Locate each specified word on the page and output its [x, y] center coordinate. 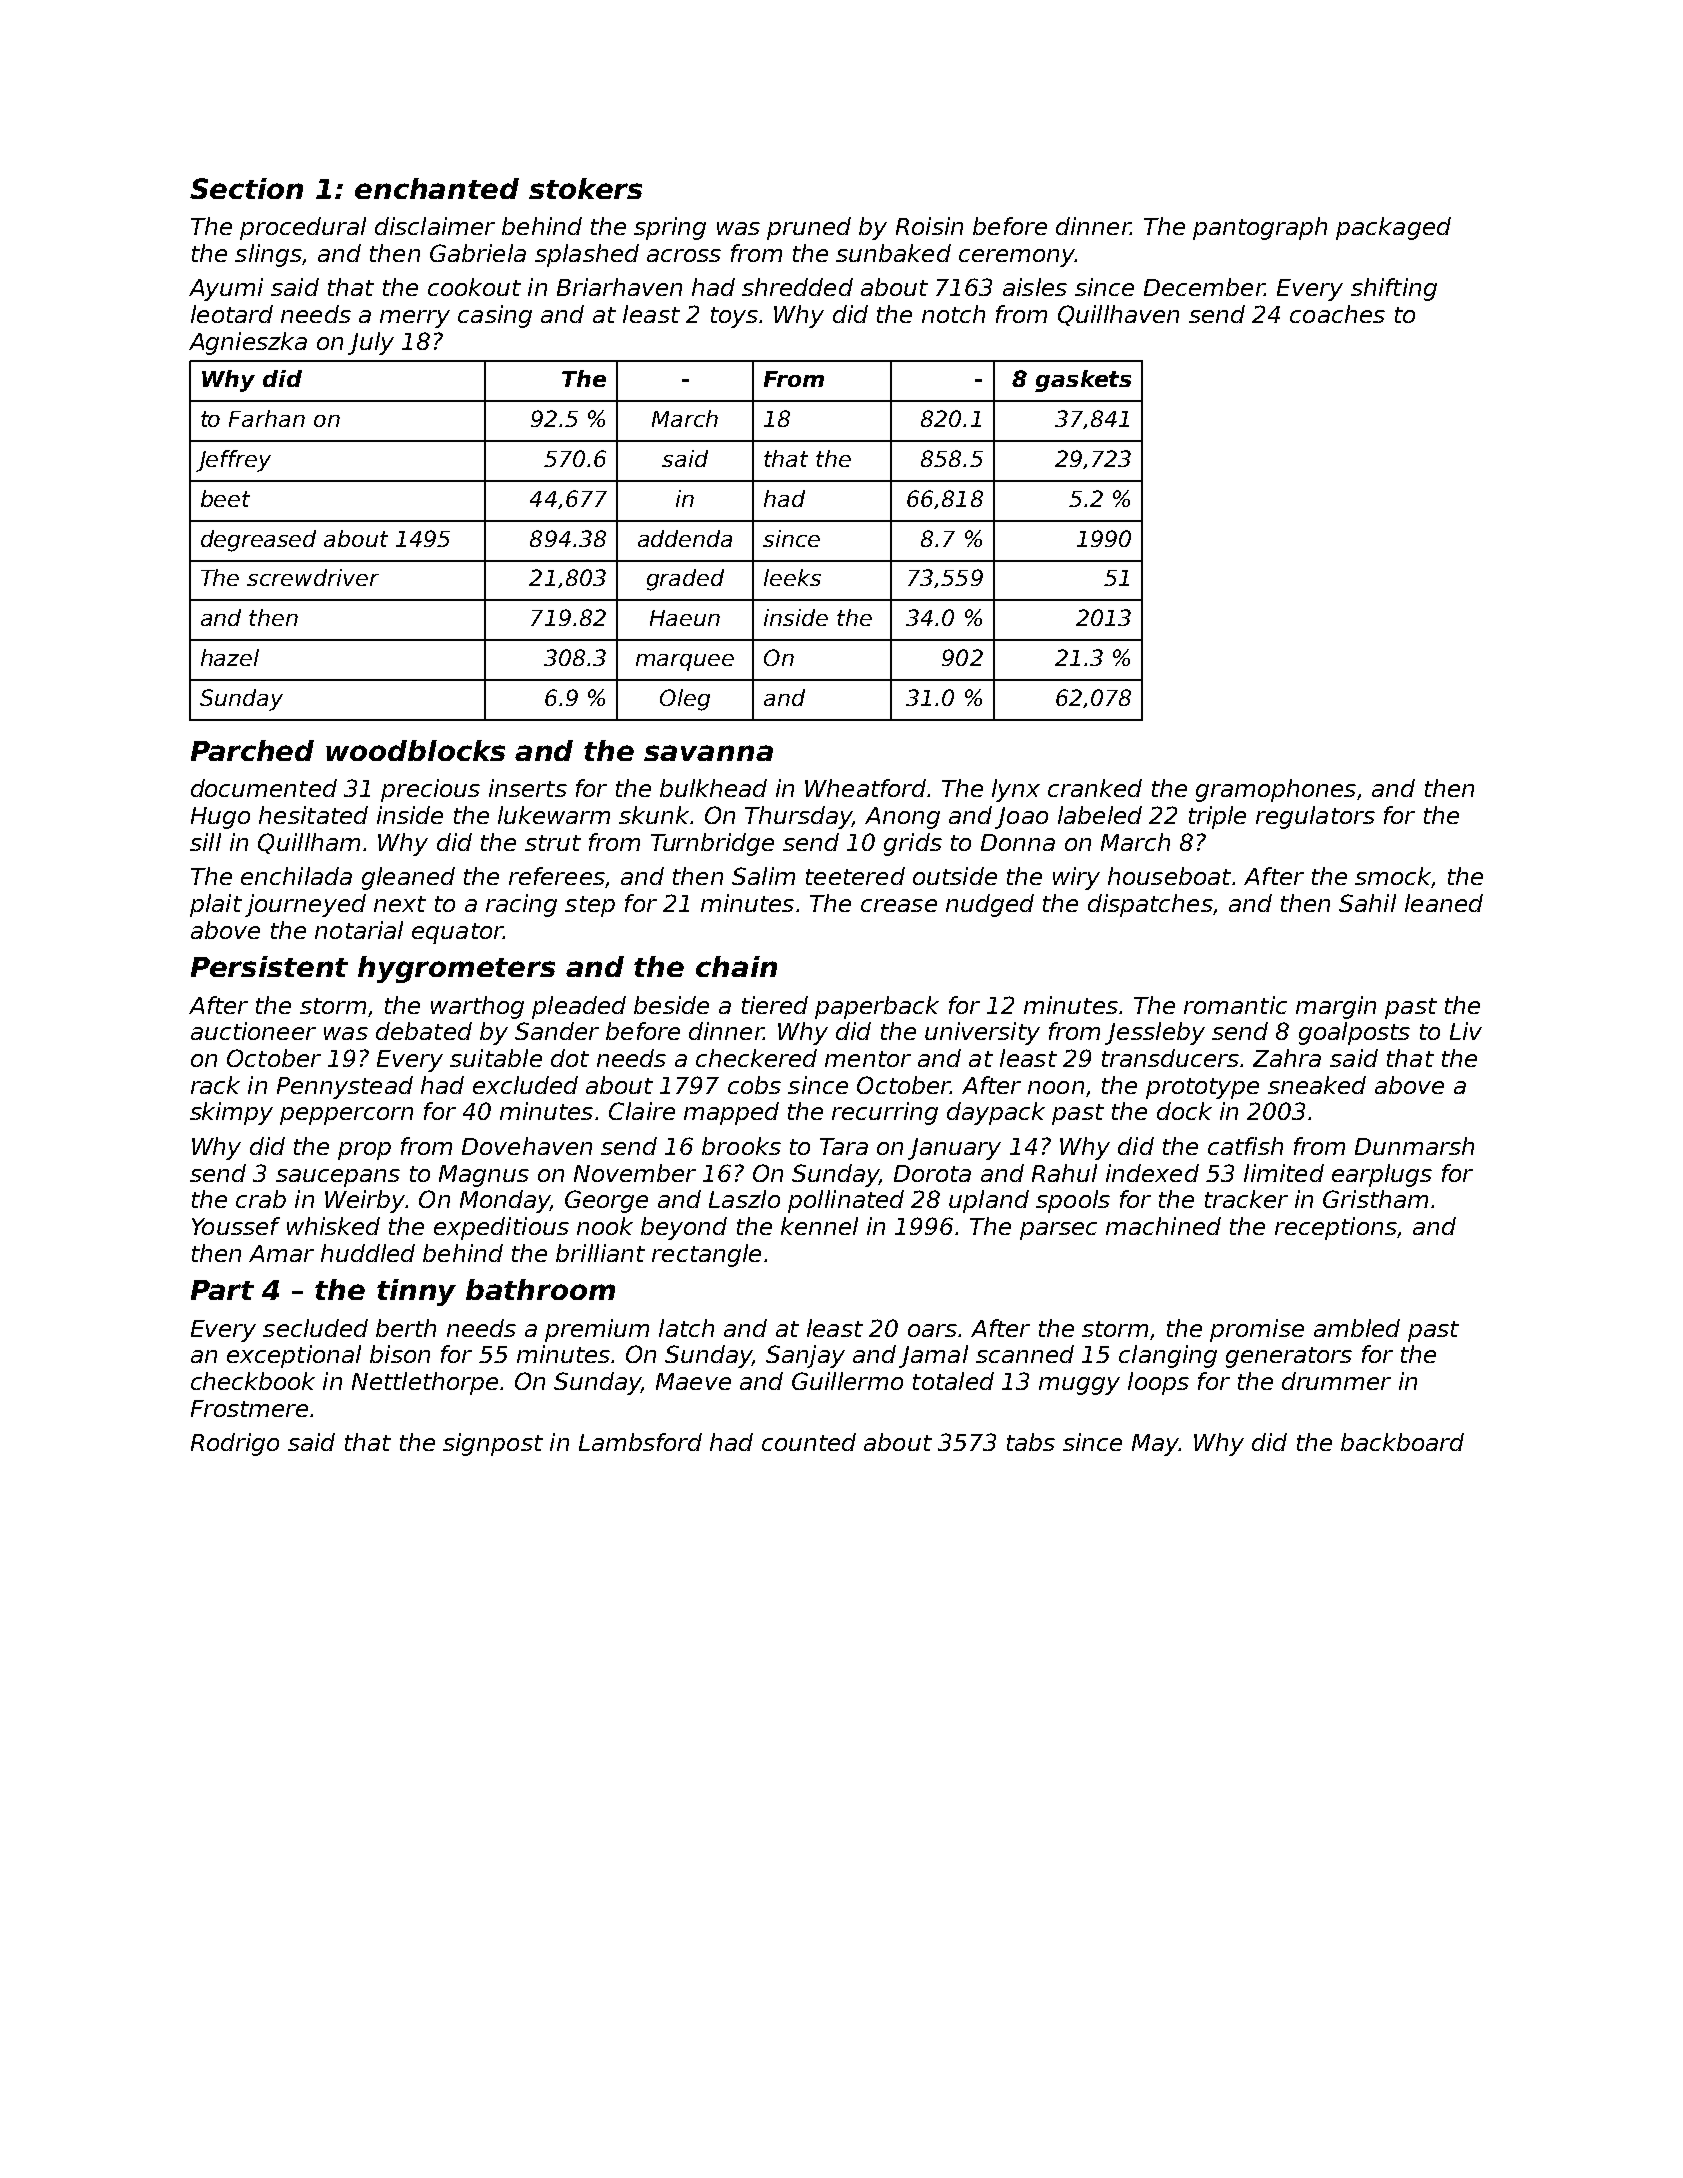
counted [809, 1442]
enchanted [437, 188]
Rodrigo [235, 1444]
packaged [1393, 228]
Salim [763, 876]
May [1155, 1445]
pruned [809, 228]
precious [430, 790]
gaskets [1083, 381]
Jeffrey [233, 461]
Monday [505, 1201]
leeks [792, 577]
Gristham [1375, 1199]
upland [989, 1201]
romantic [1235, 1005]
